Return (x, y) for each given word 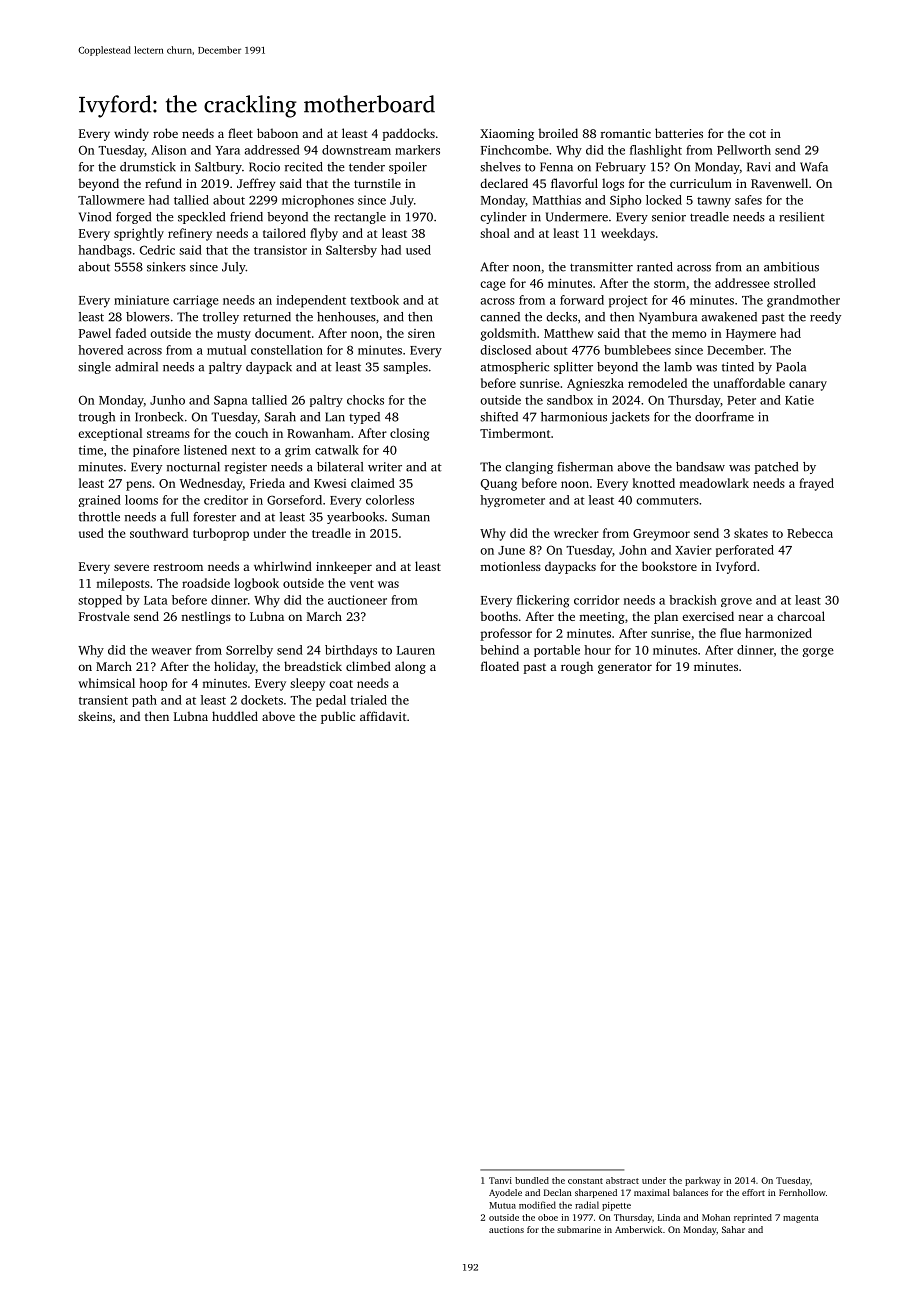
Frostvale (104, 616)
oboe (548, 1217)
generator (625, 668)
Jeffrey (256, 184)
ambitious (791, 267)
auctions (506, 1229)
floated (500, 666)
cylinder (503, 218)
